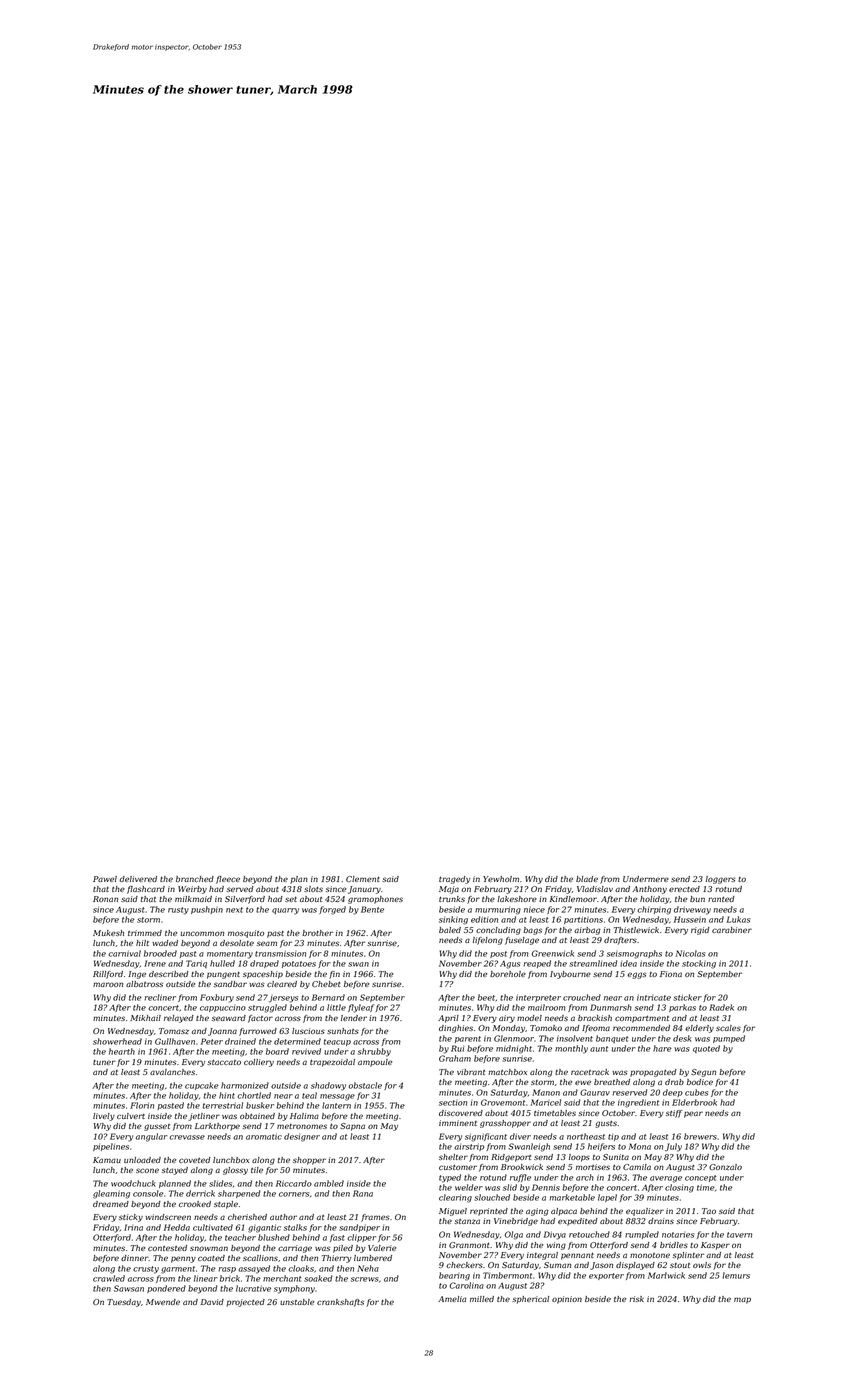  Describe the element at coordinates (352, 1127) in the document. I see `Sapna` at that location.
